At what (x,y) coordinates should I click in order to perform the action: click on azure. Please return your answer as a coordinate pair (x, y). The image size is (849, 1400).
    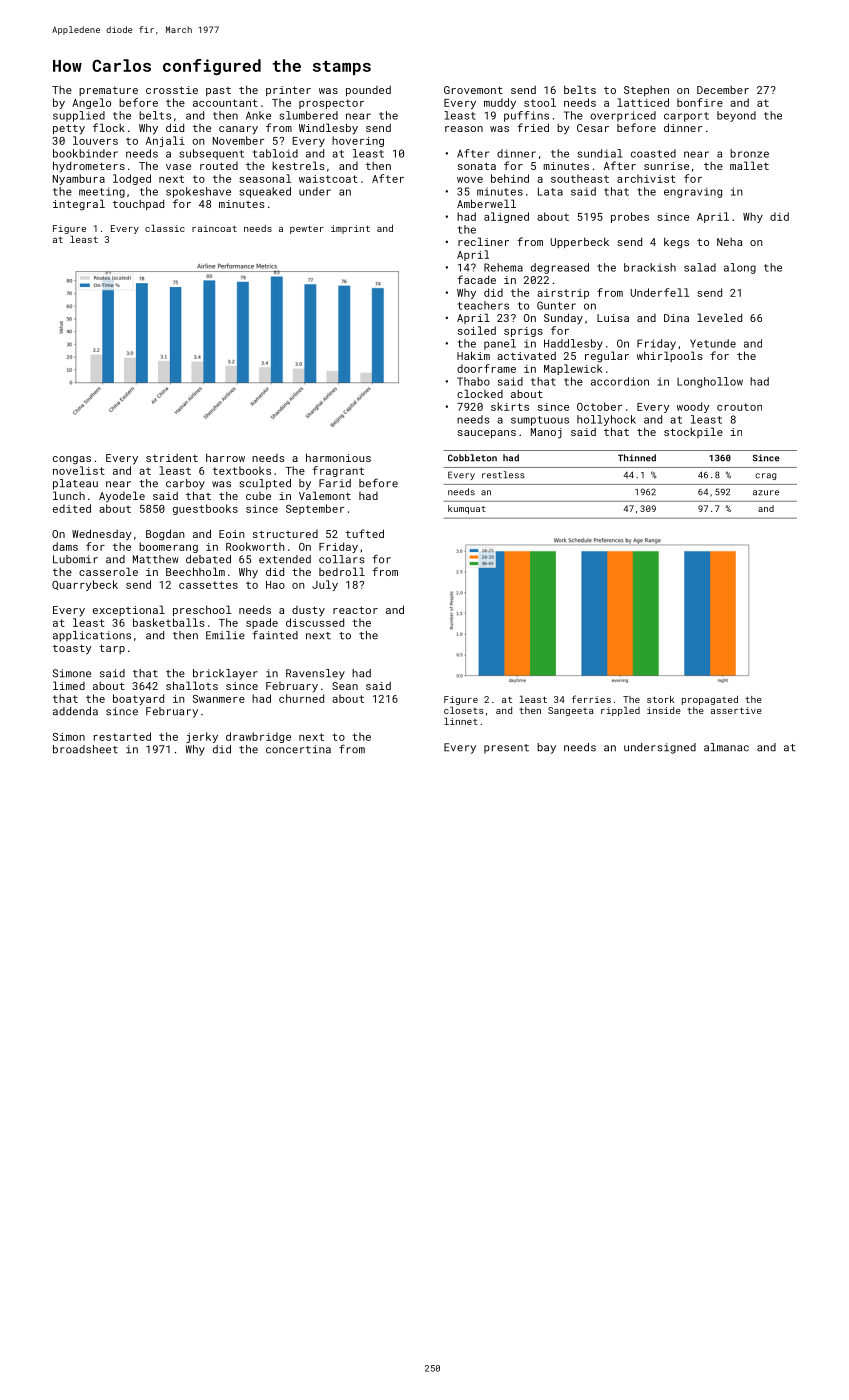
    Looking at the image, I should click on (766, 493).
